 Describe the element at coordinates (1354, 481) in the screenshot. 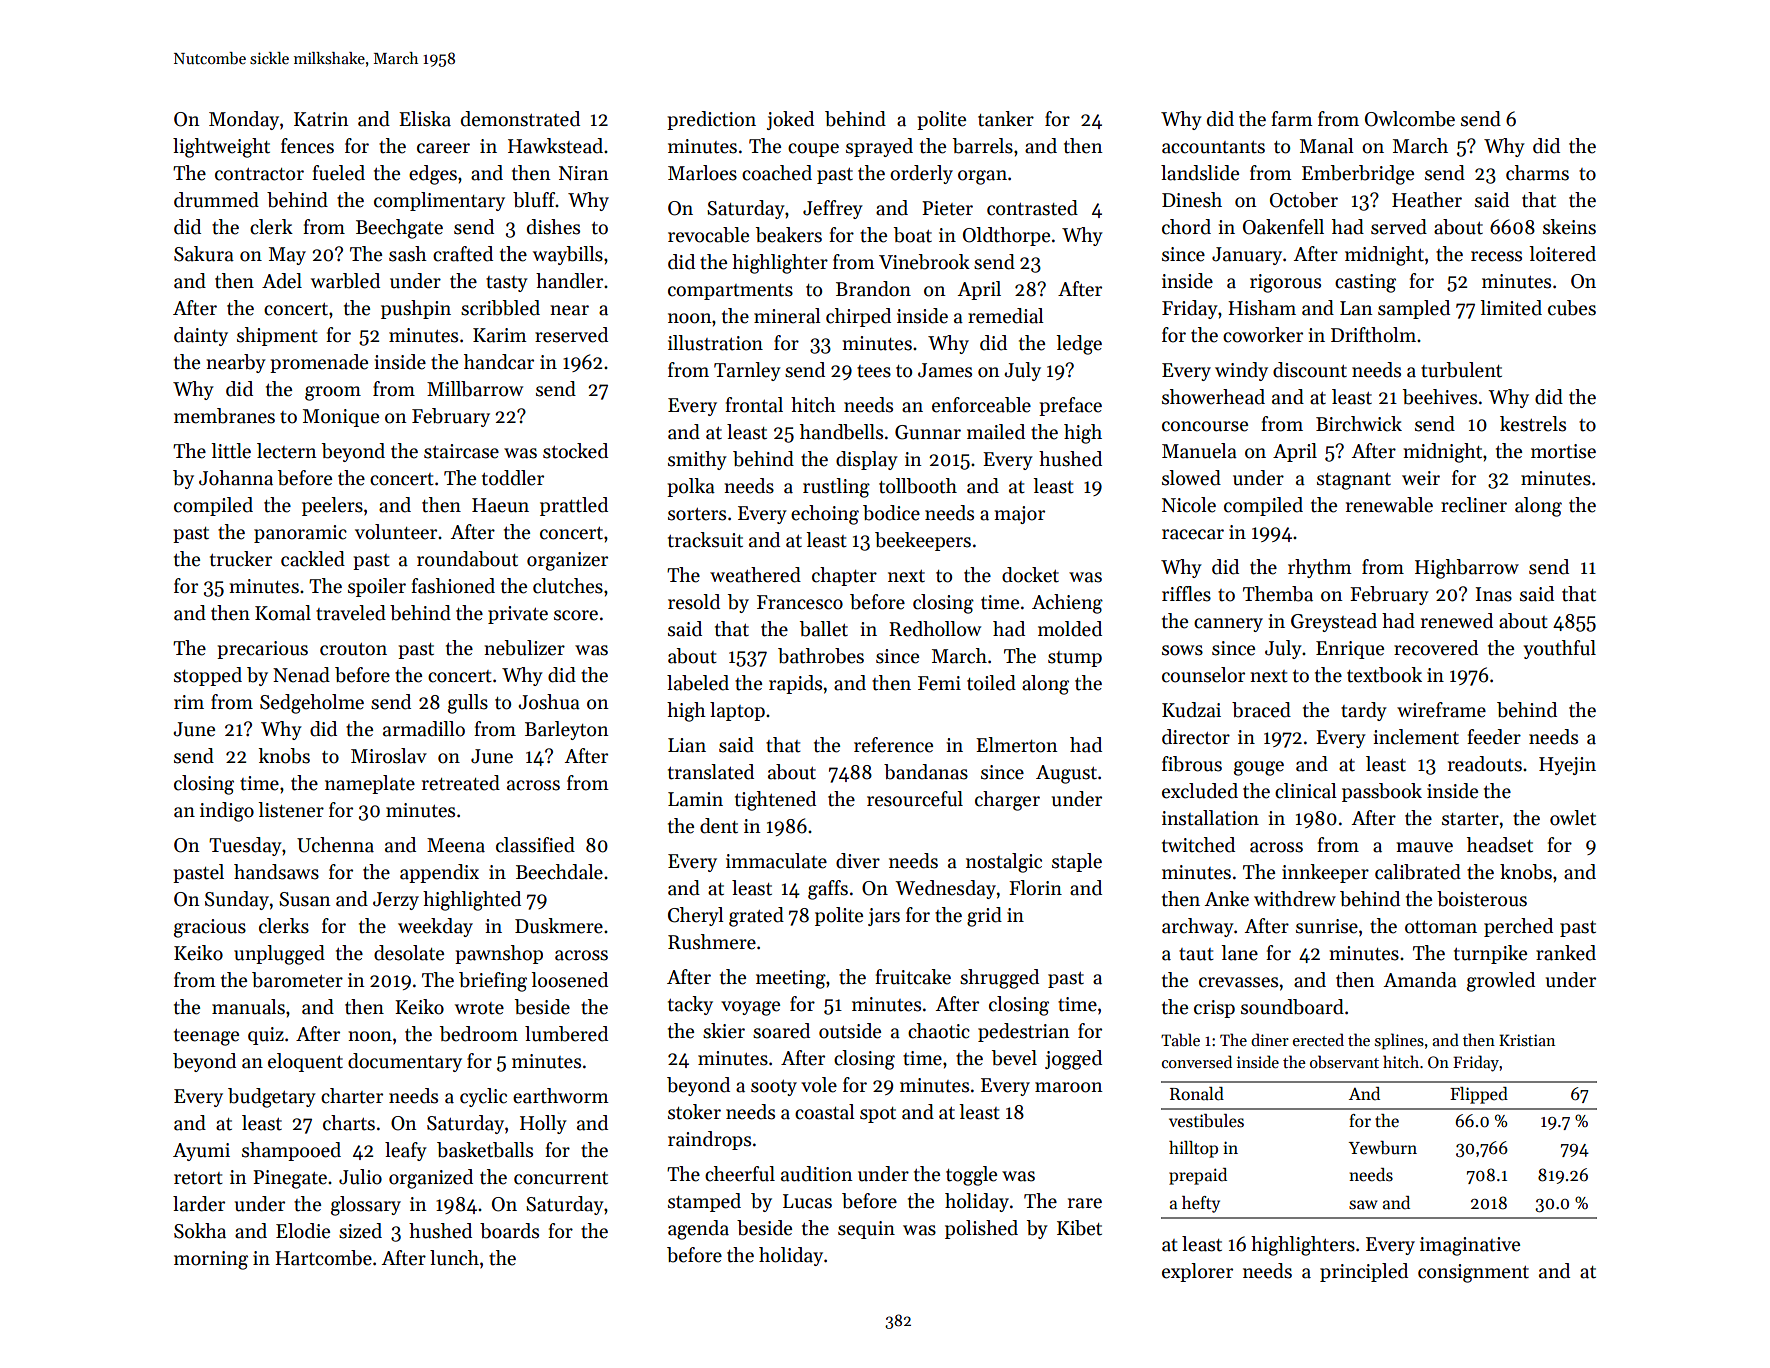

I see `stagnant` at that location.
